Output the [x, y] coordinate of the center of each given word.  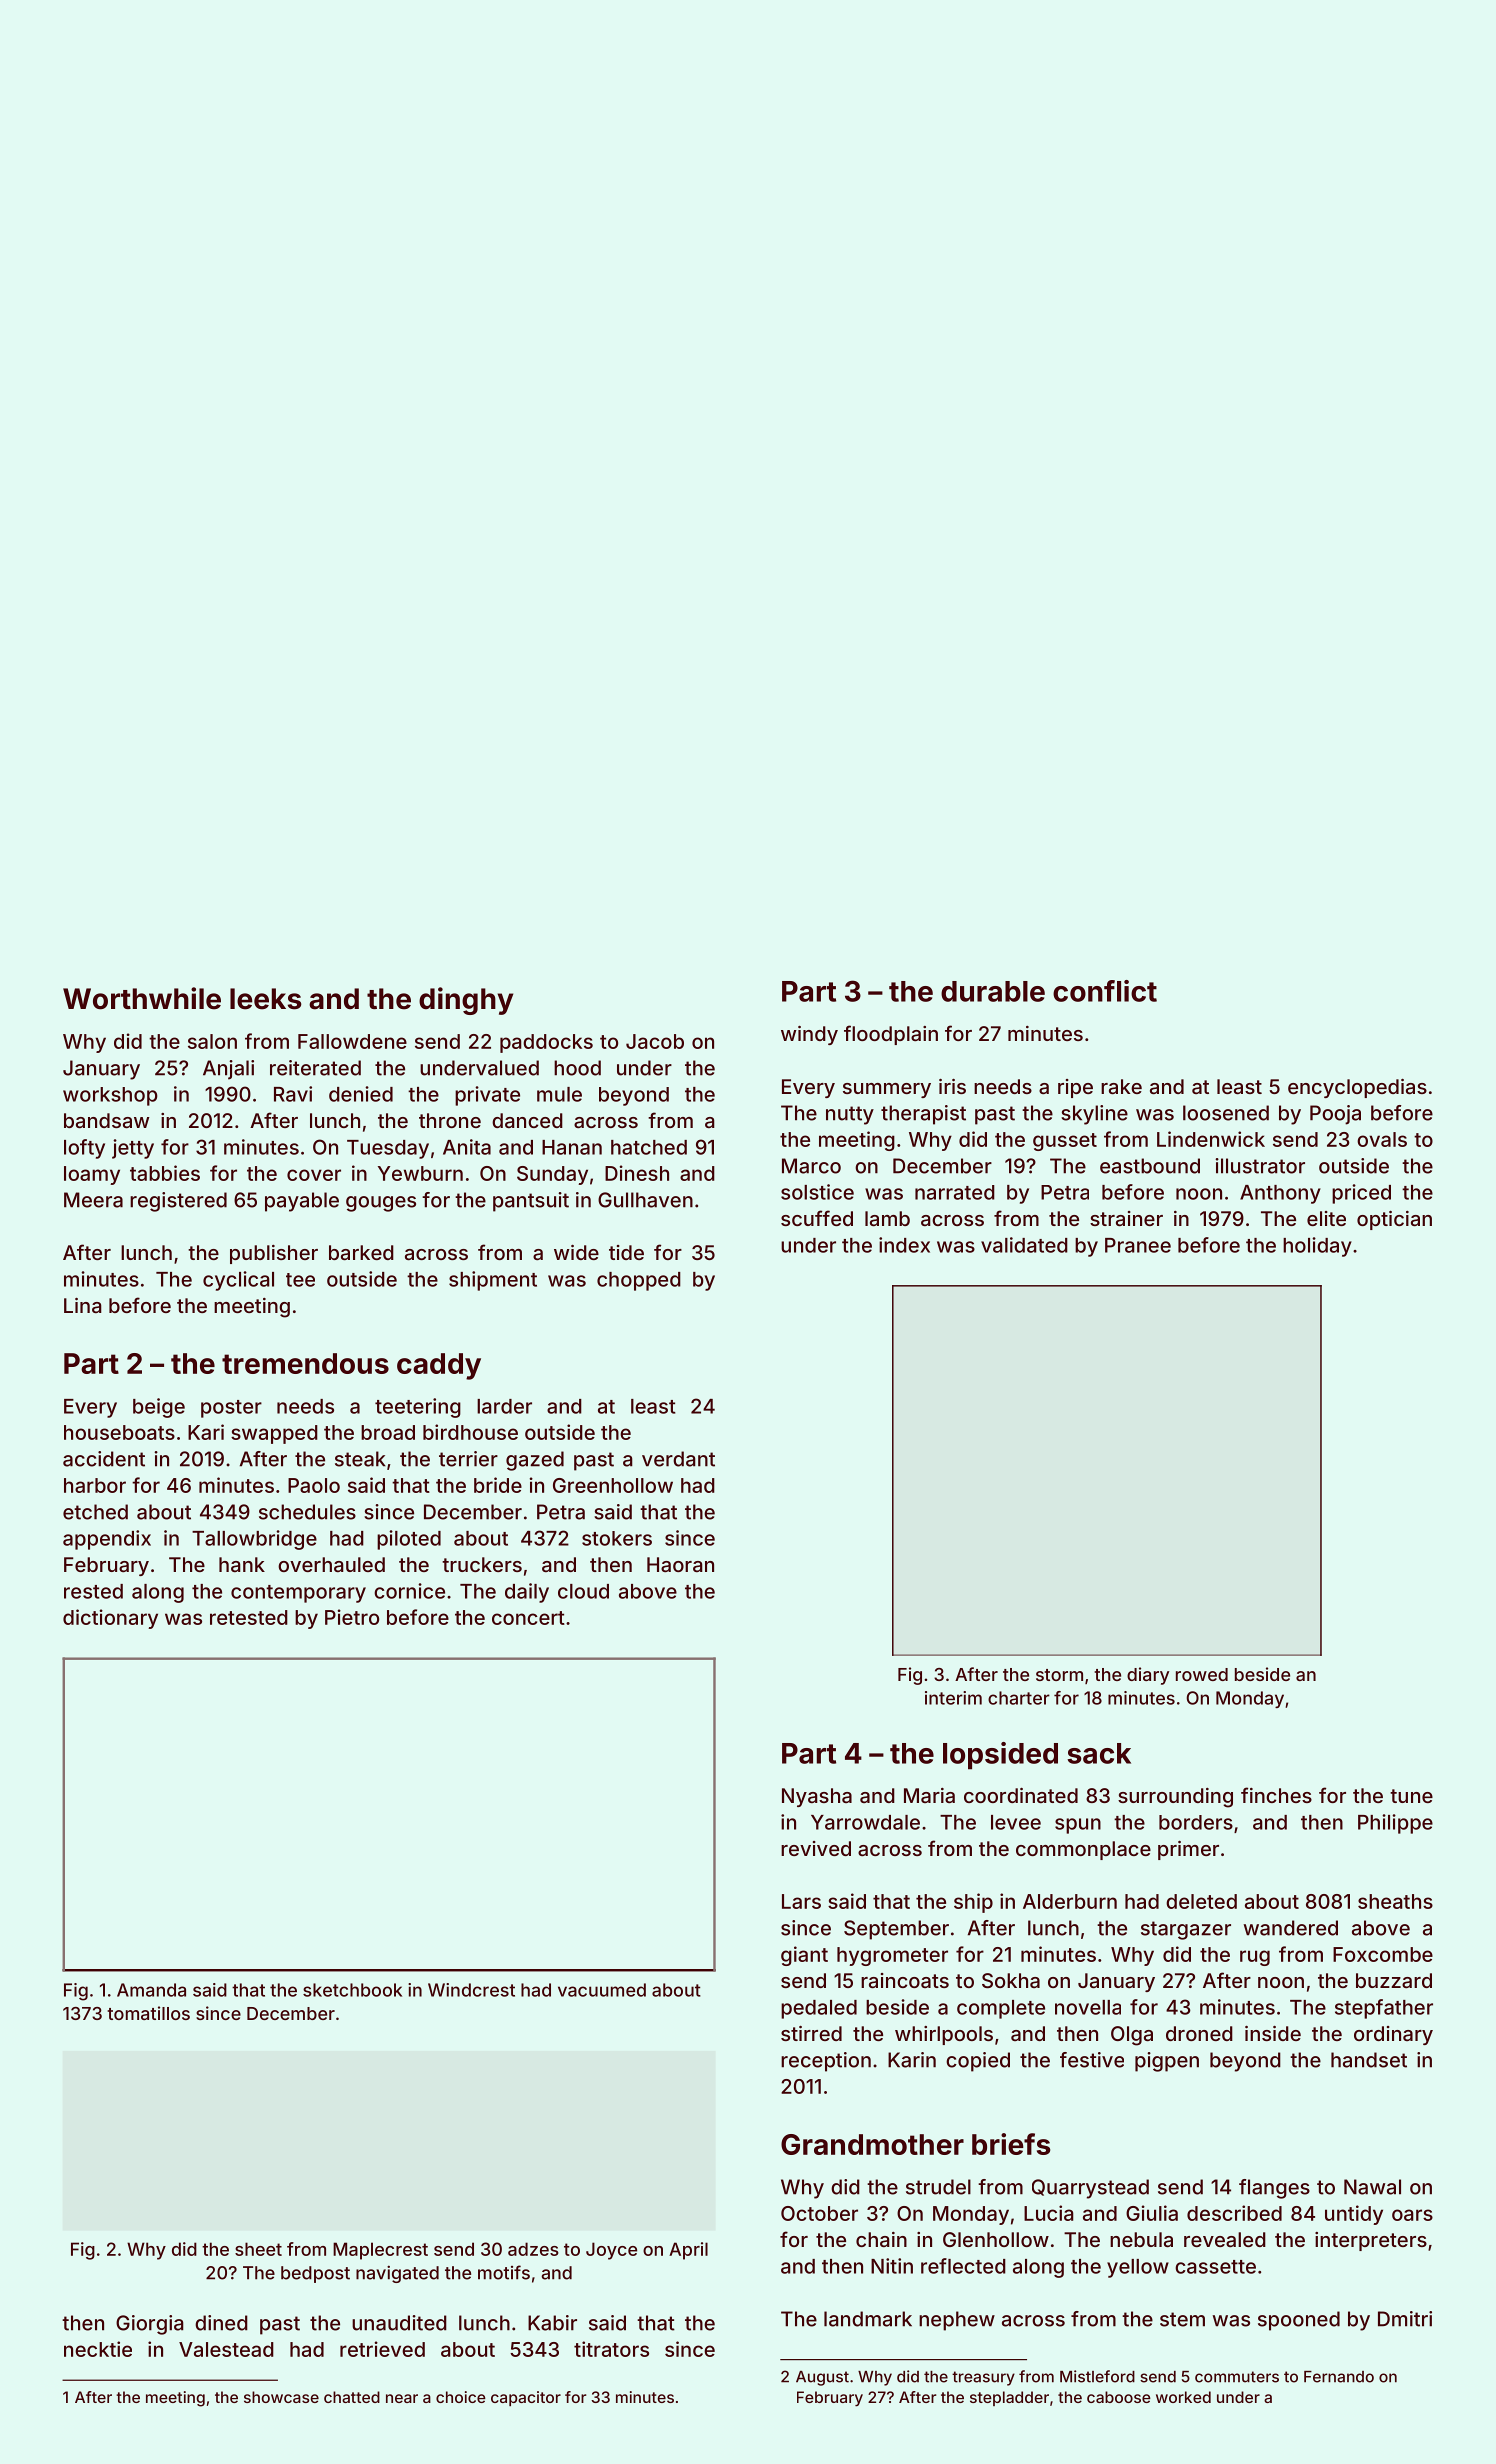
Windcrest [471, 1990]
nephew [957, 2321]
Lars [801, 1901]
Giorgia [150, 2325]
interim [953, 1698]
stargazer [1186, 1930]
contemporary [298, 1594]
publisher [274, 1254]
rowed [1202, 1674]
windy [809, 1035]
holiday [1317, 1247]
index [904, 1245]
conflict [1105, 991]
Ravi [293, 1094]
